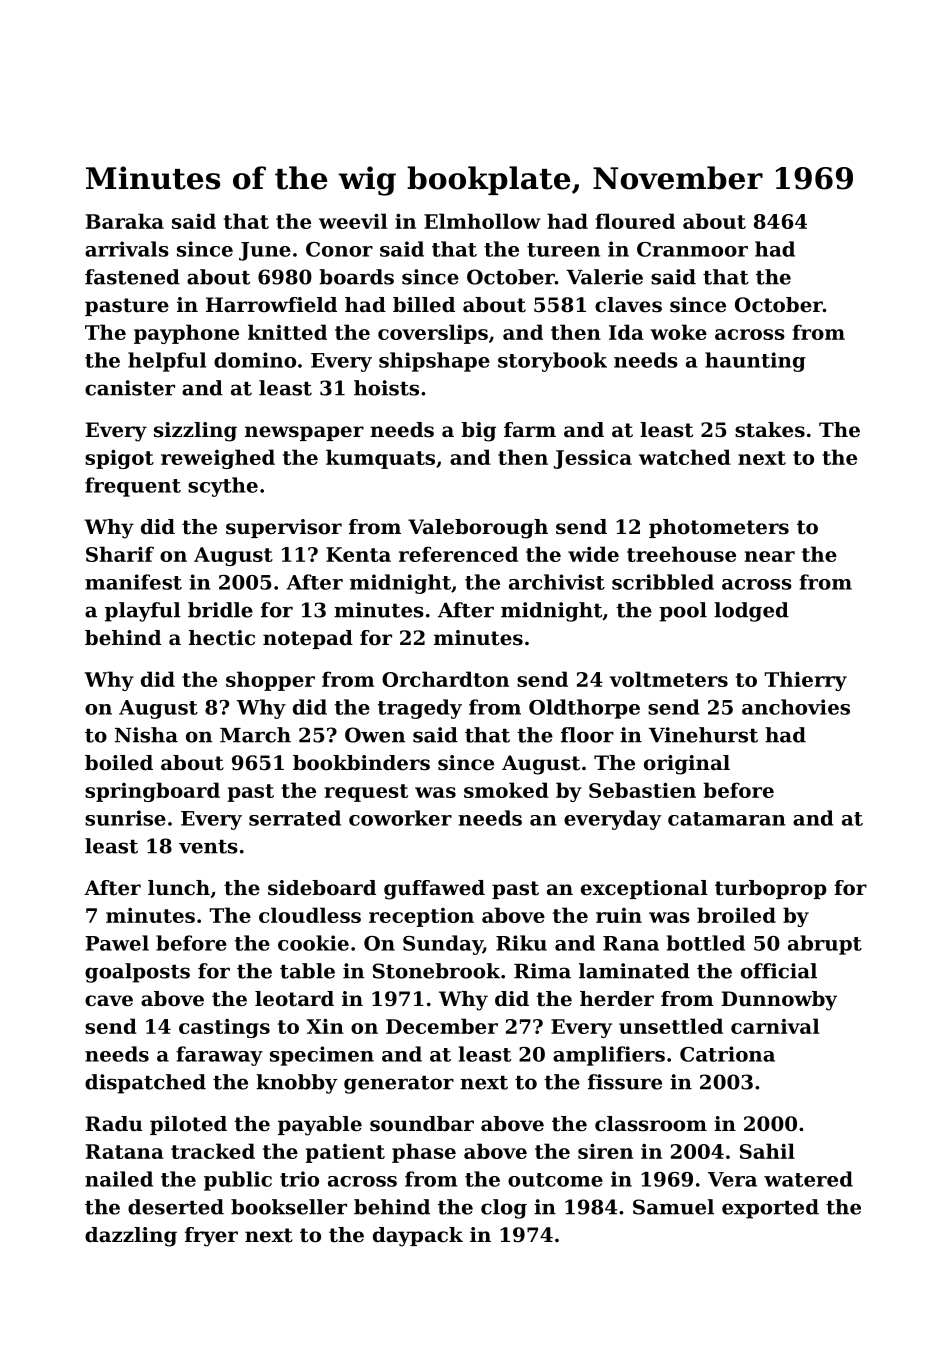 This screenshot has height=1349, width=951. I want to click on knobby, so click(297, 1084).
